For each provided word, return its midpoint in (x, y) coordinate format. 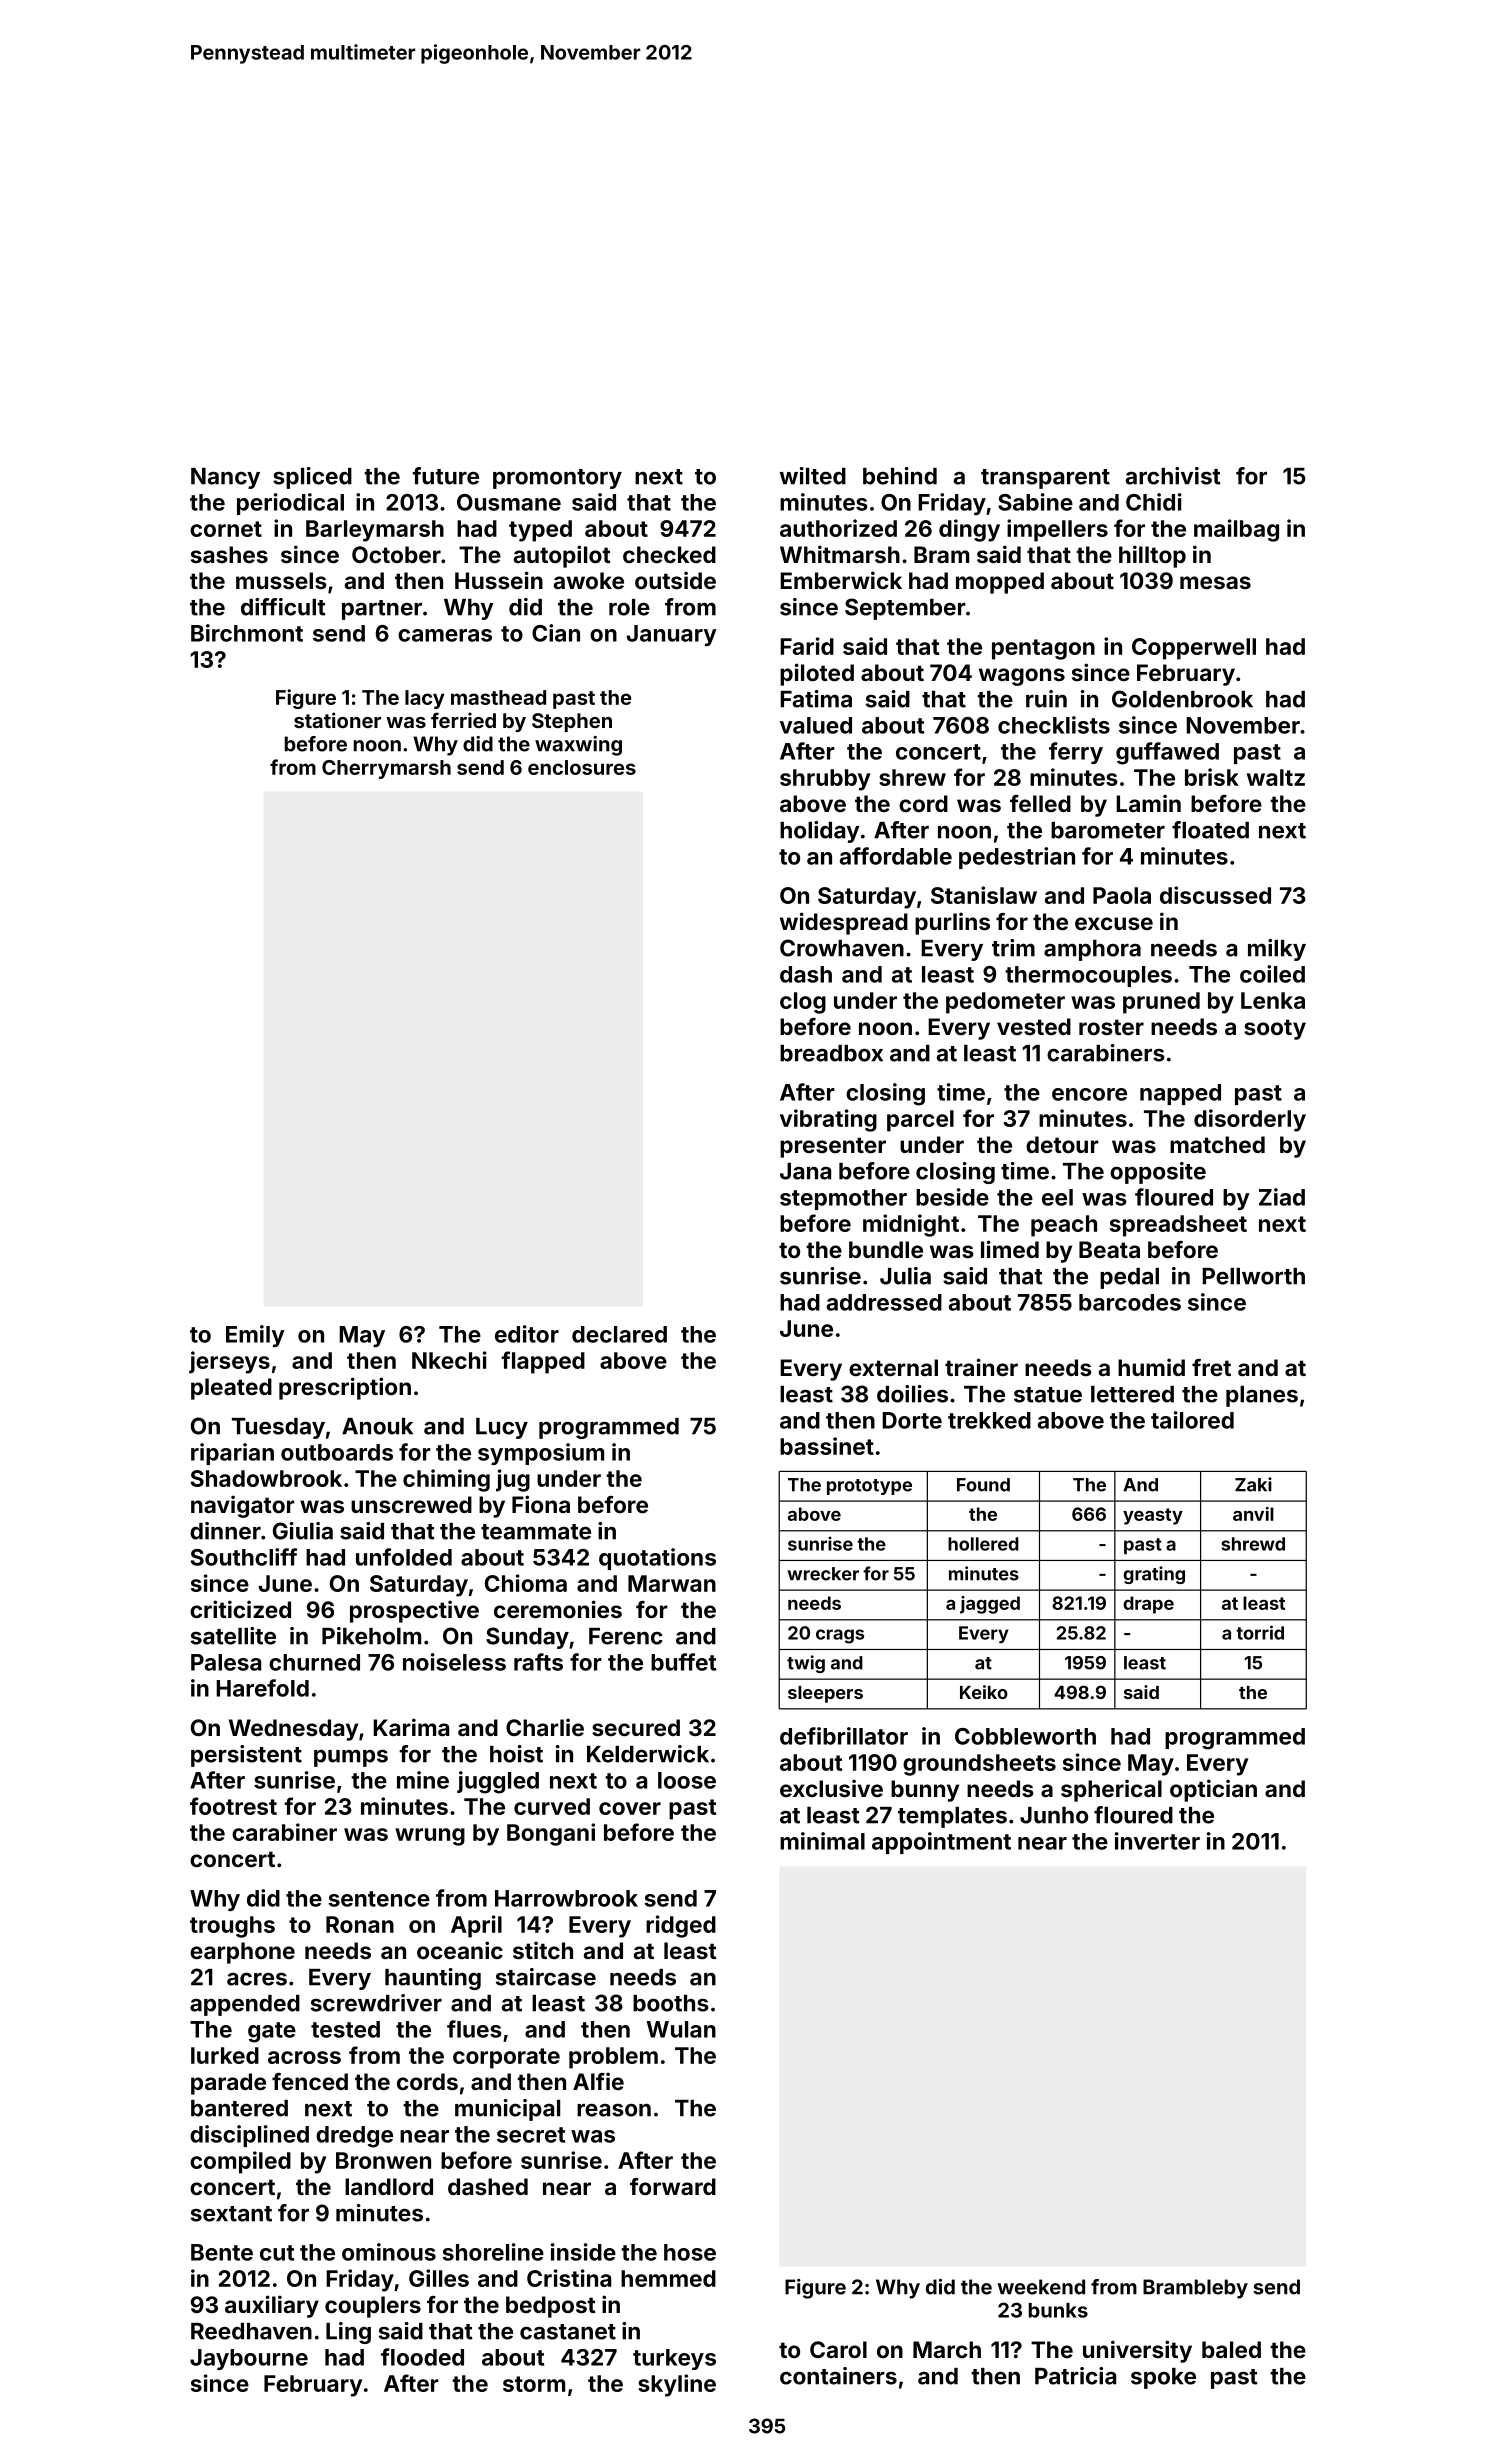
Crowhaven (842, 948)
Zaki (1253, 1484)
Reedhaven (251, 2331)
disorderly (1250, 1120)
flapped (543, 1362)
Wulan (681, 2029)
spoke (1163, 2378)
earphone (242, 1953)
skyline (677, 2385)
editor (527, 1334)
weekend (1041, 2287)
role (629, 607)
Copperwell (1194, 649)
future (445, 476)
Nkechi (449, 1360)
